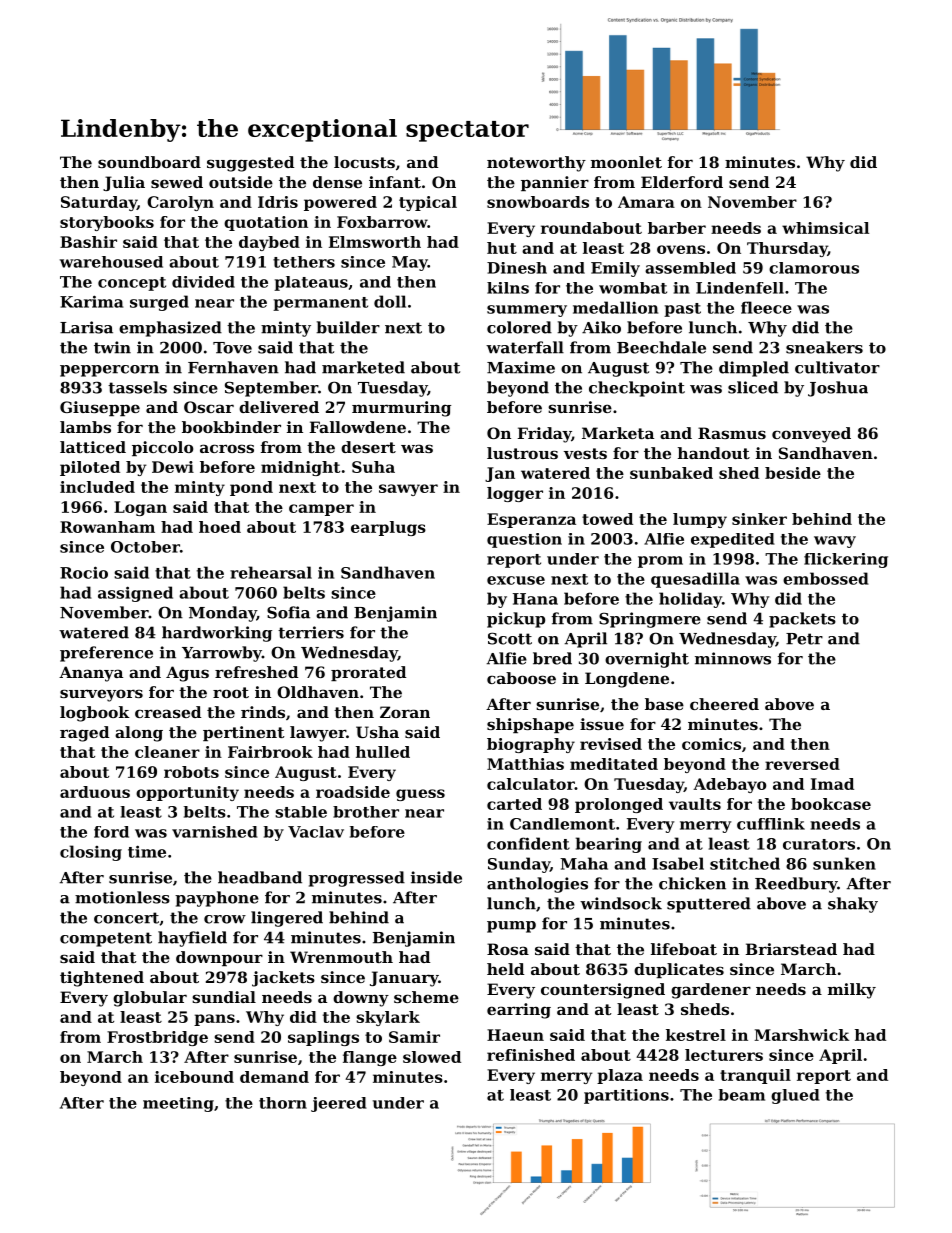 This document has height=1233, width=952. What do you see at coordinates (795, 1096) in the document?
I see `glued` at bounding box center [795, 1096].
